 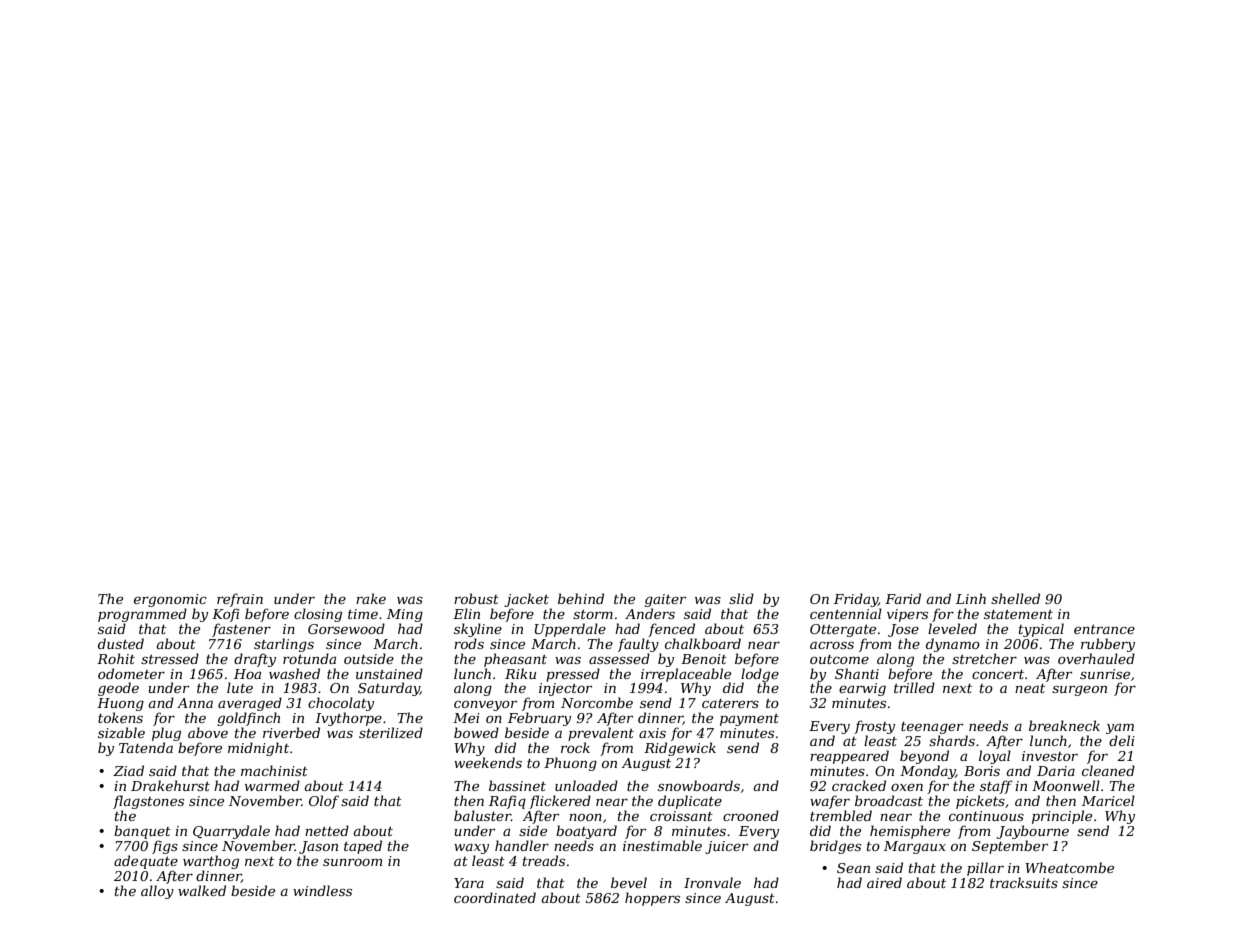 I want to click on Ziad, so click(x=128, y=770).
